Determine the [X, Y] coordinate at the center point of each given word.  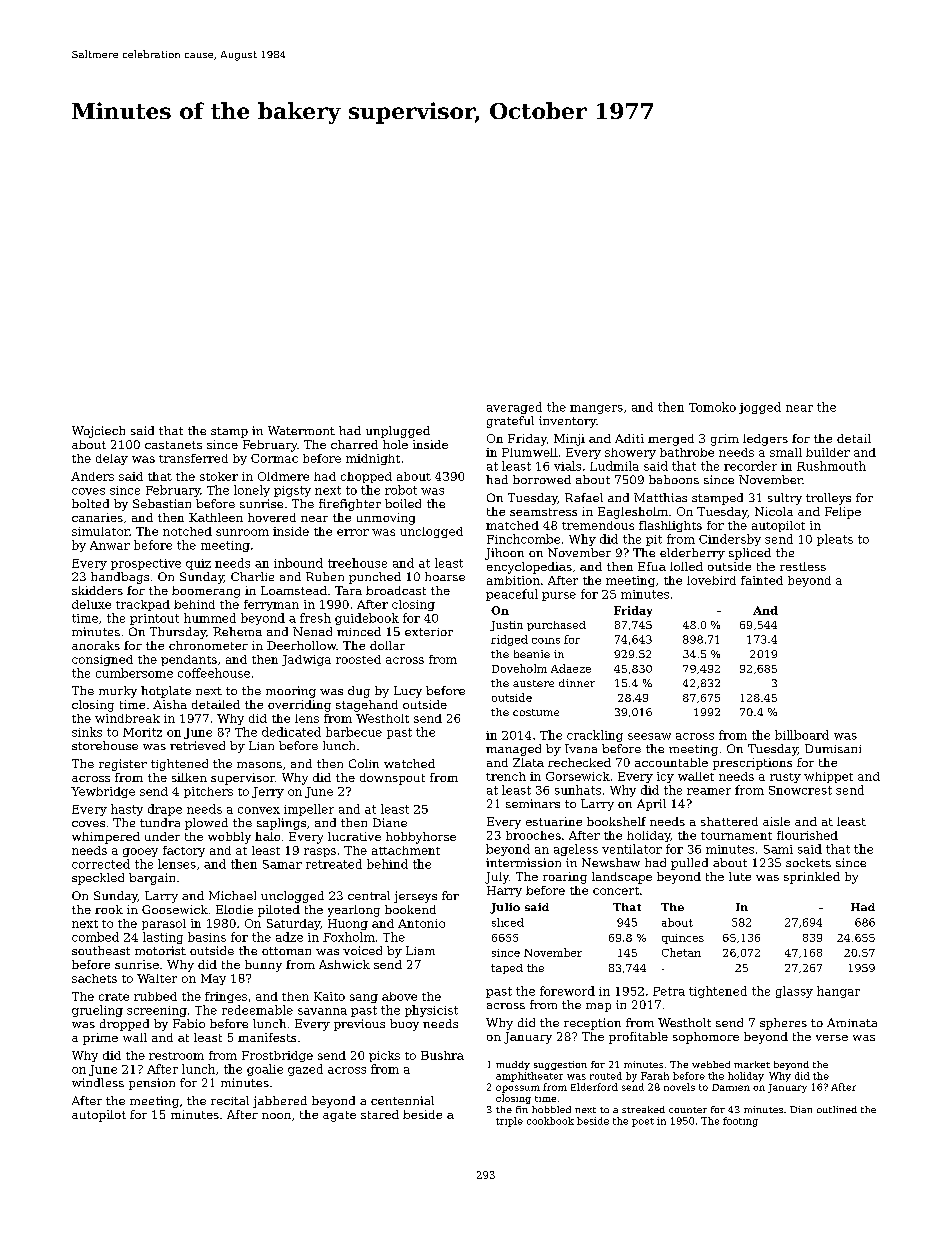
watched [409, 763]
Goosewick [175, 909]
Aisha [170, 704]
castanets [173, 445]
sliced [508, 922]
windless [98, 1082]
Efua [652, 566]
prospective [146, 564]
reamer [709, 791]
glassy [794, 992]
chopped [366, 477]
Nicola [774, 511]
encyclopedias [529, 568]
